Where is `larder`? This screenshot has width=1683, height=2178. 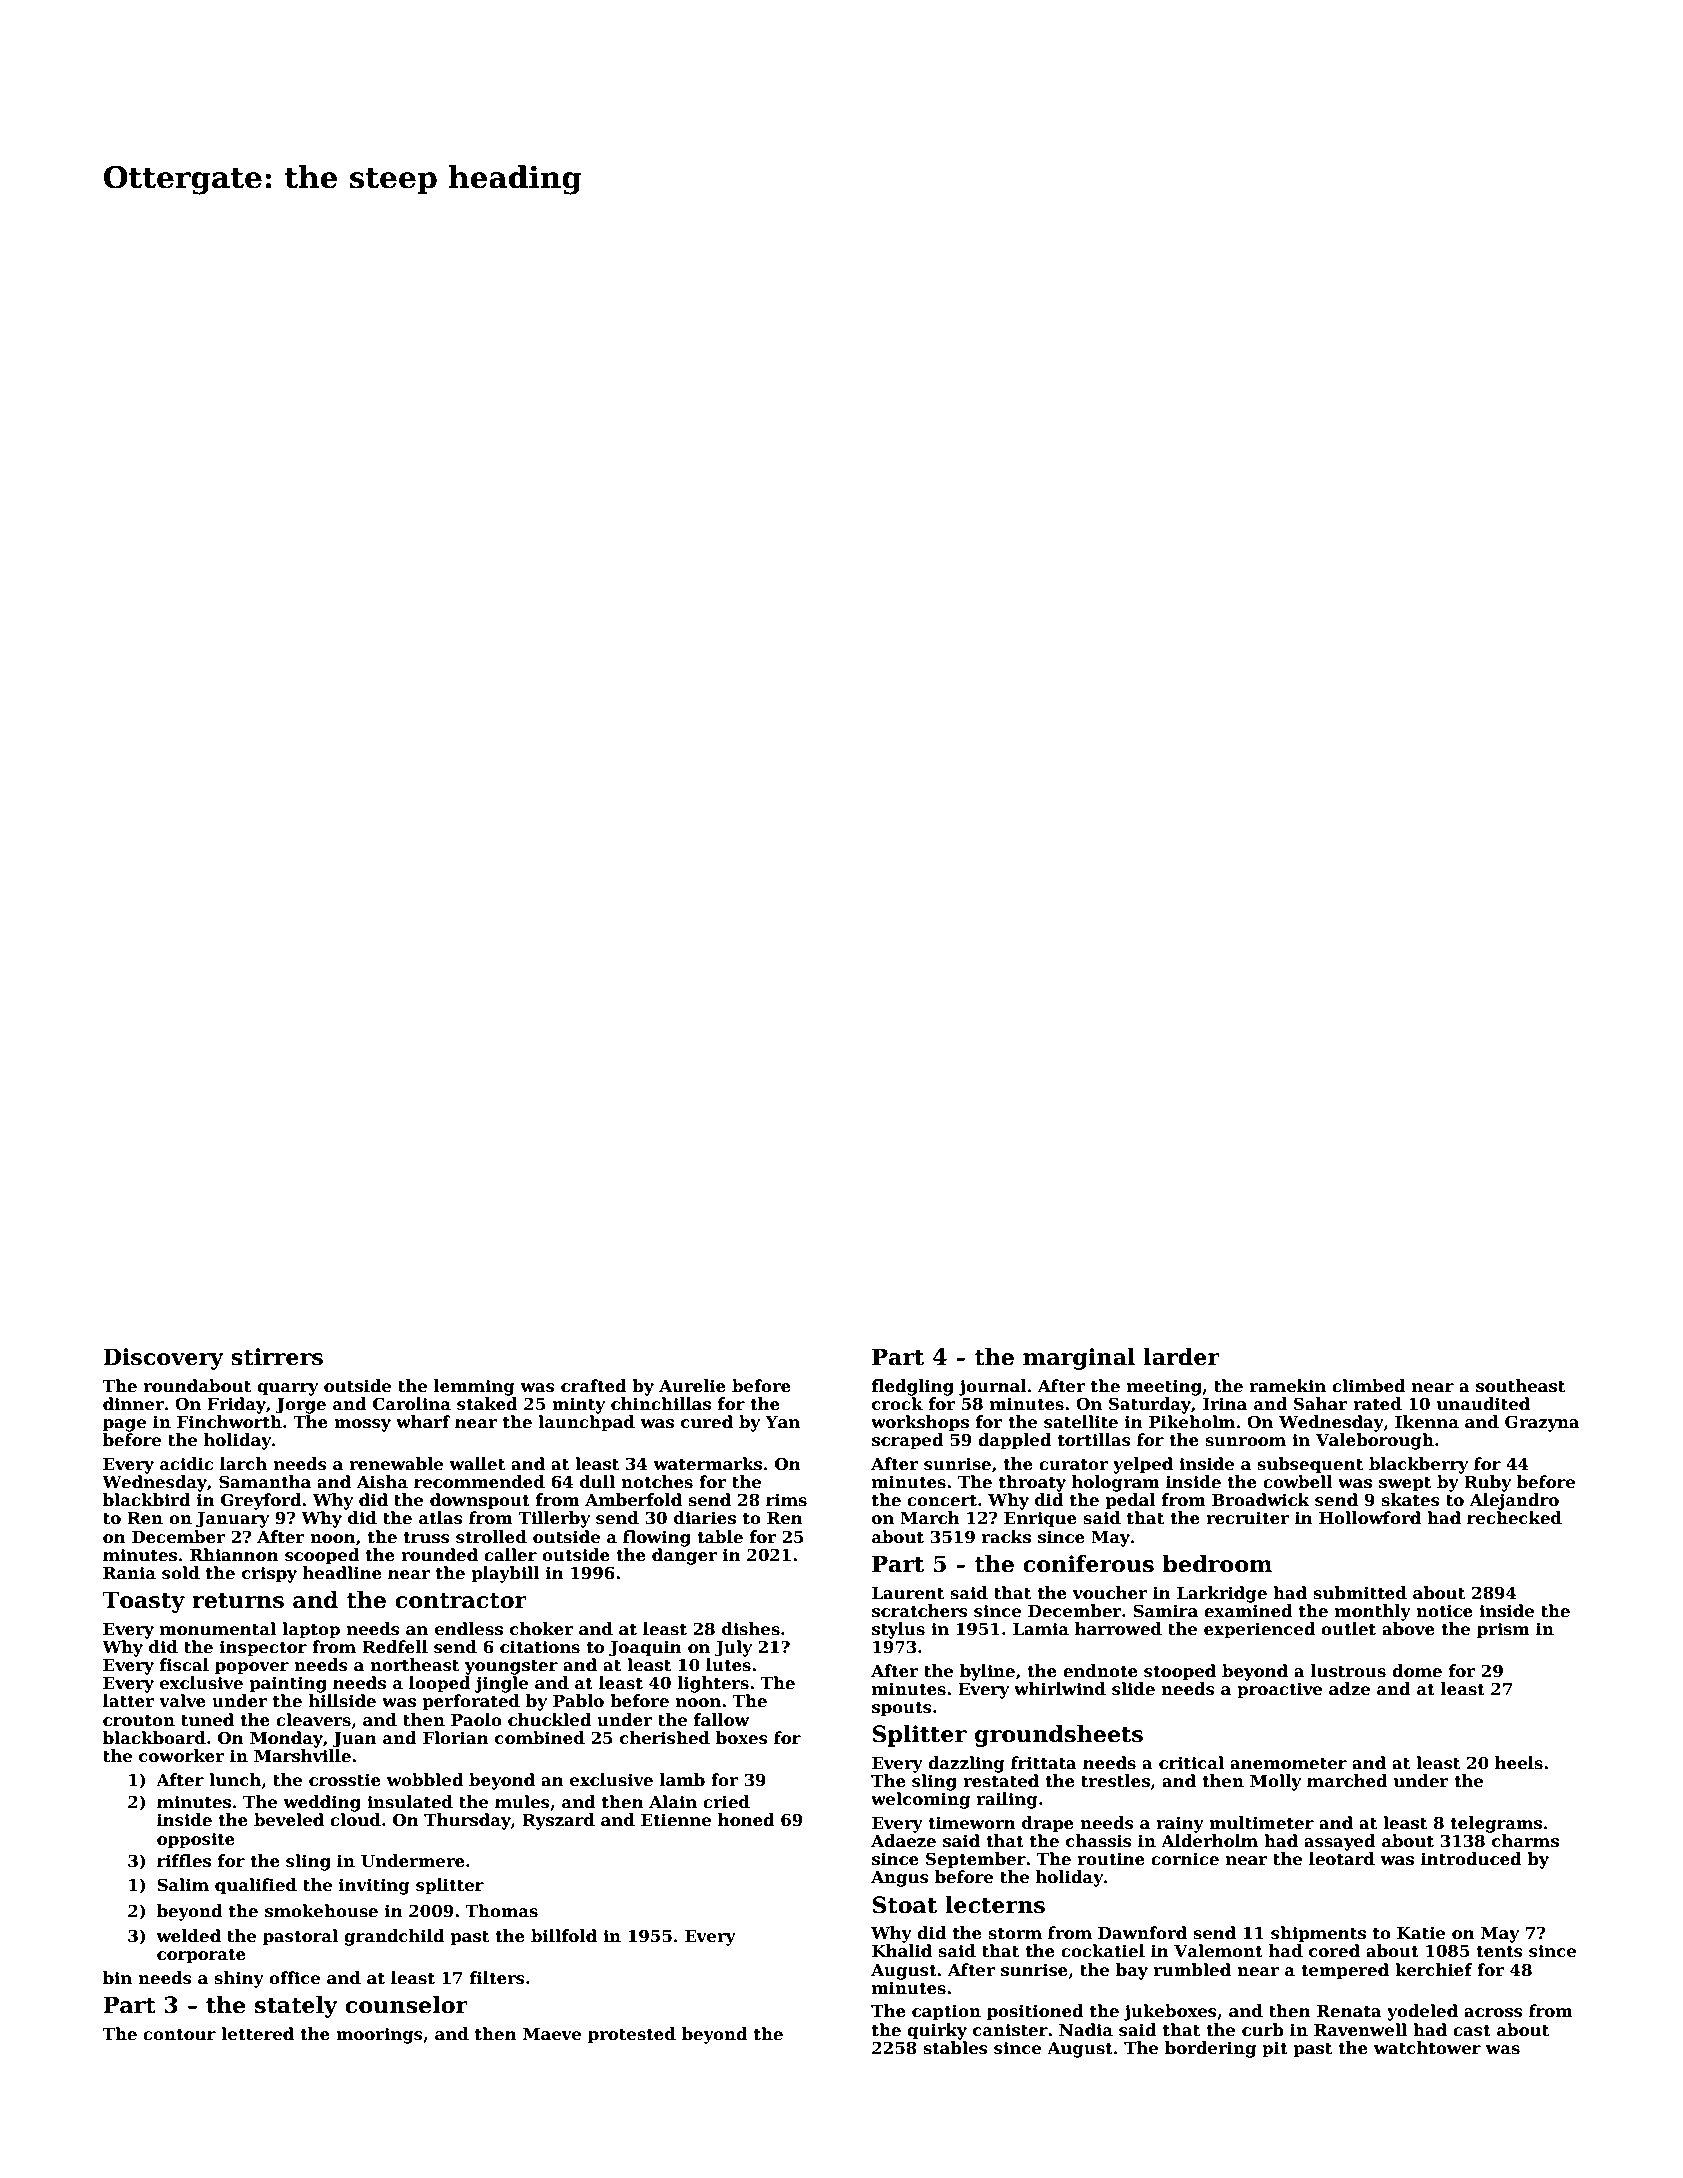
larder is located at coordinates (1181, 1357).
